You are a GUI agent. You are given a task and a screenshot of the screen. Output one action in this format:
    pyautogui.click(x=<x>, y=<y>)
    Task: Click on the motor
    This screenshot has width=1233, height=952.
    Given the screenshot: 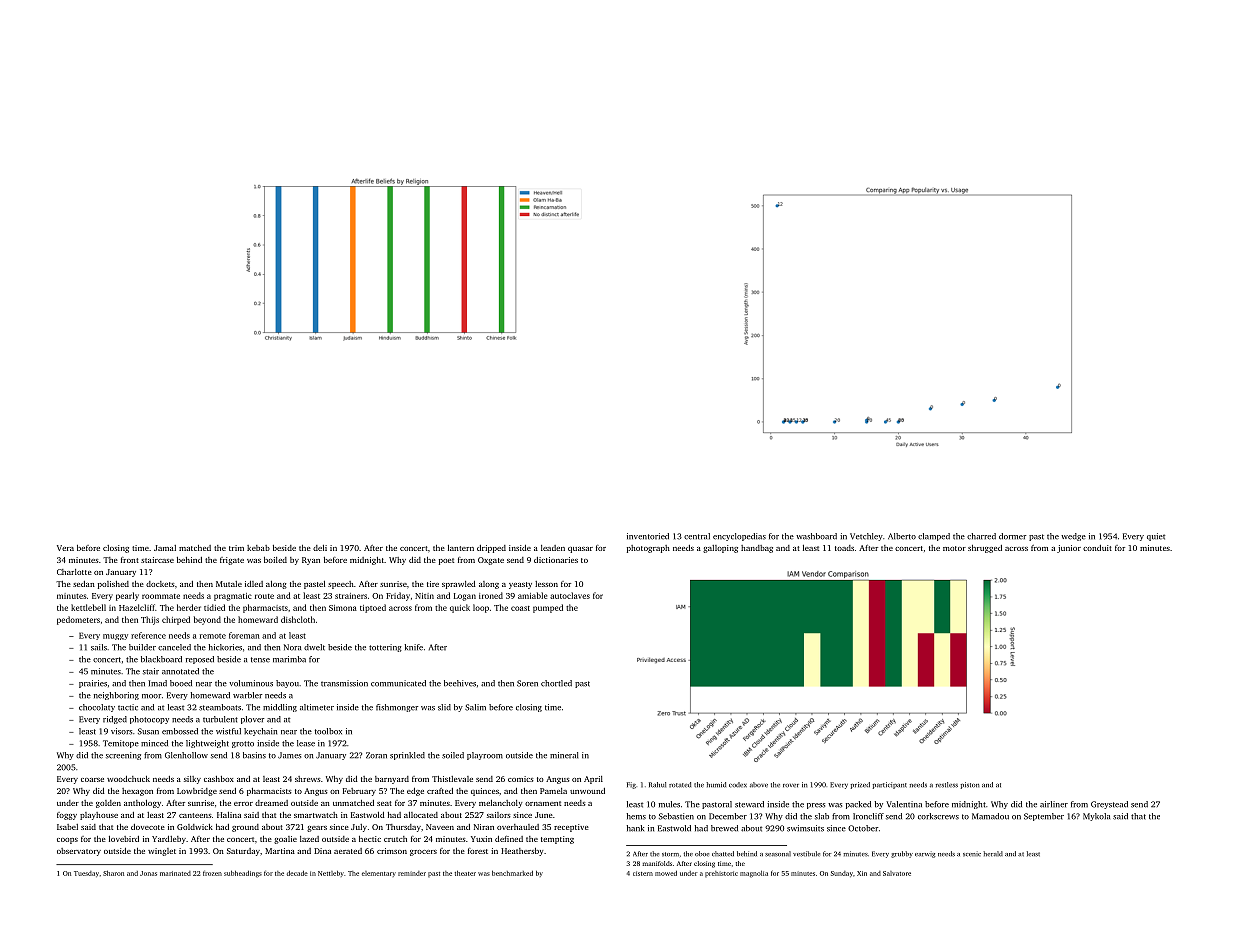 What is the action you would take?
    pyautogui.click(x=954, y=548)
